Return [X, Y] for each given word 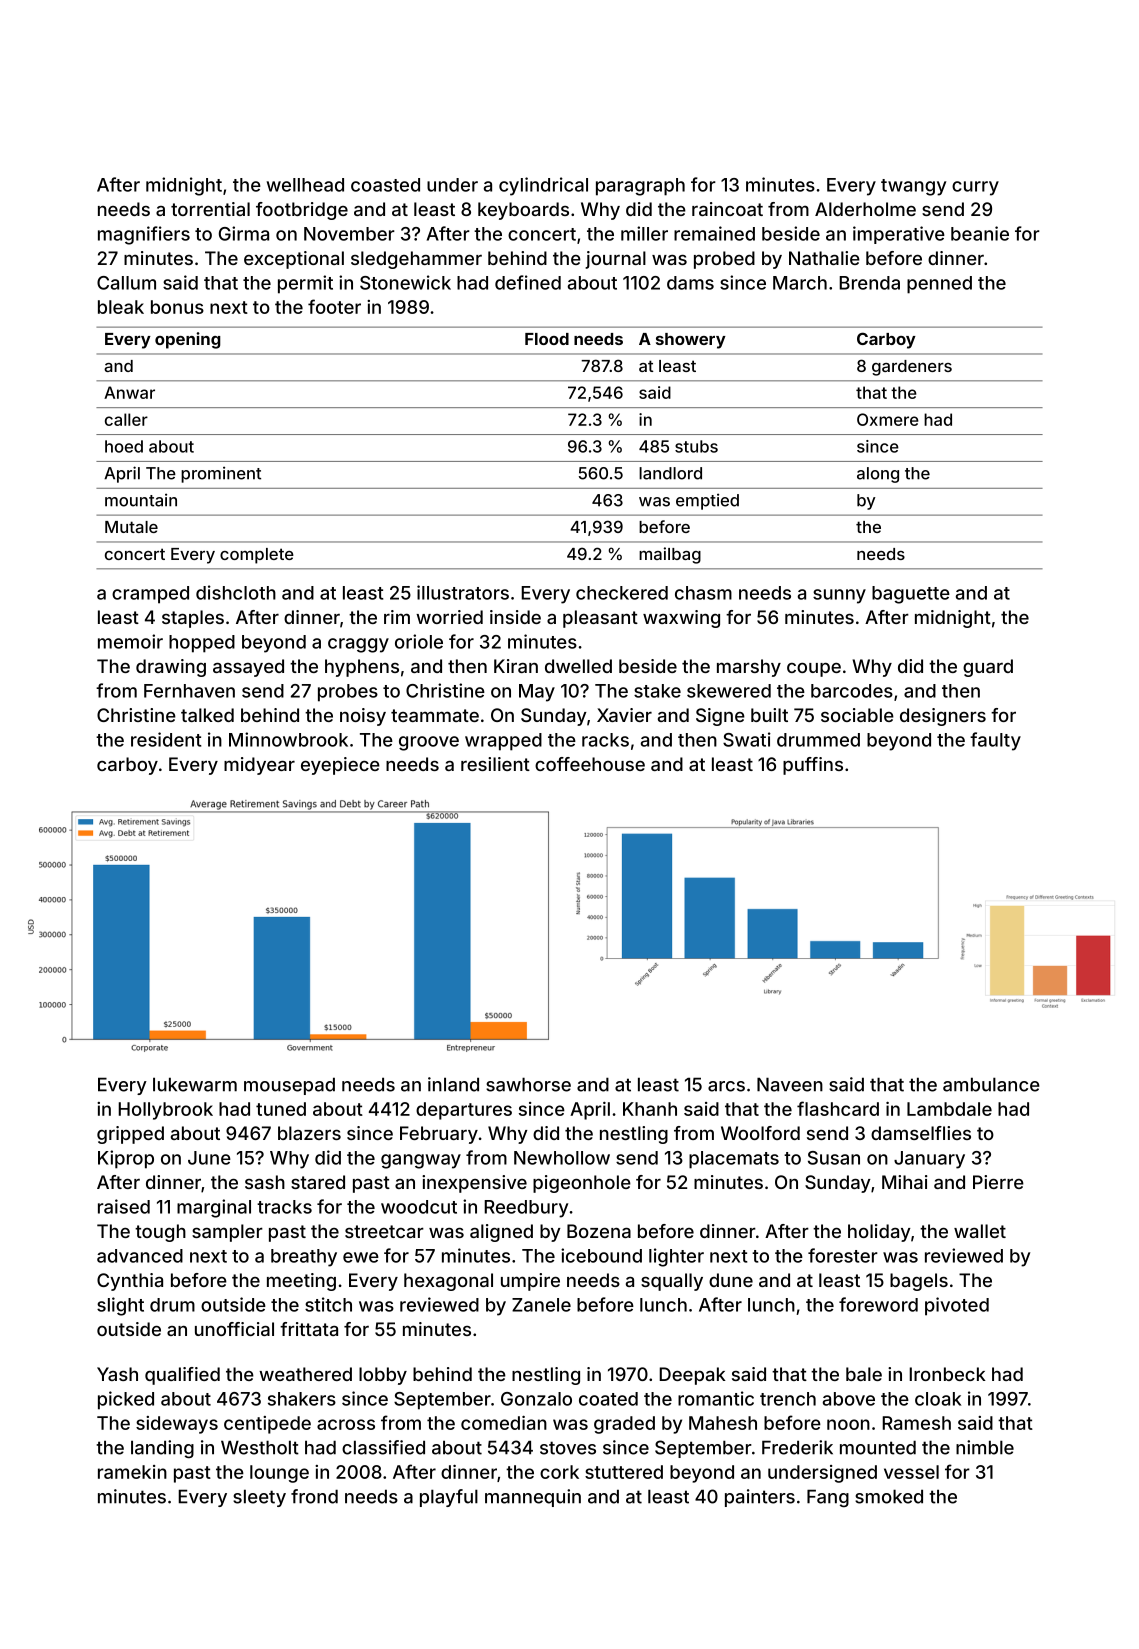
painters [760, 1498]
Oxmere [888, 419]
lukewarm [195, 1084]
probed [724, 260]
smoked [889, 1496]
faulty [995, 741]
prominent [221, 474]
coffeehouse [590, 764]
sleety [259, 1498]
